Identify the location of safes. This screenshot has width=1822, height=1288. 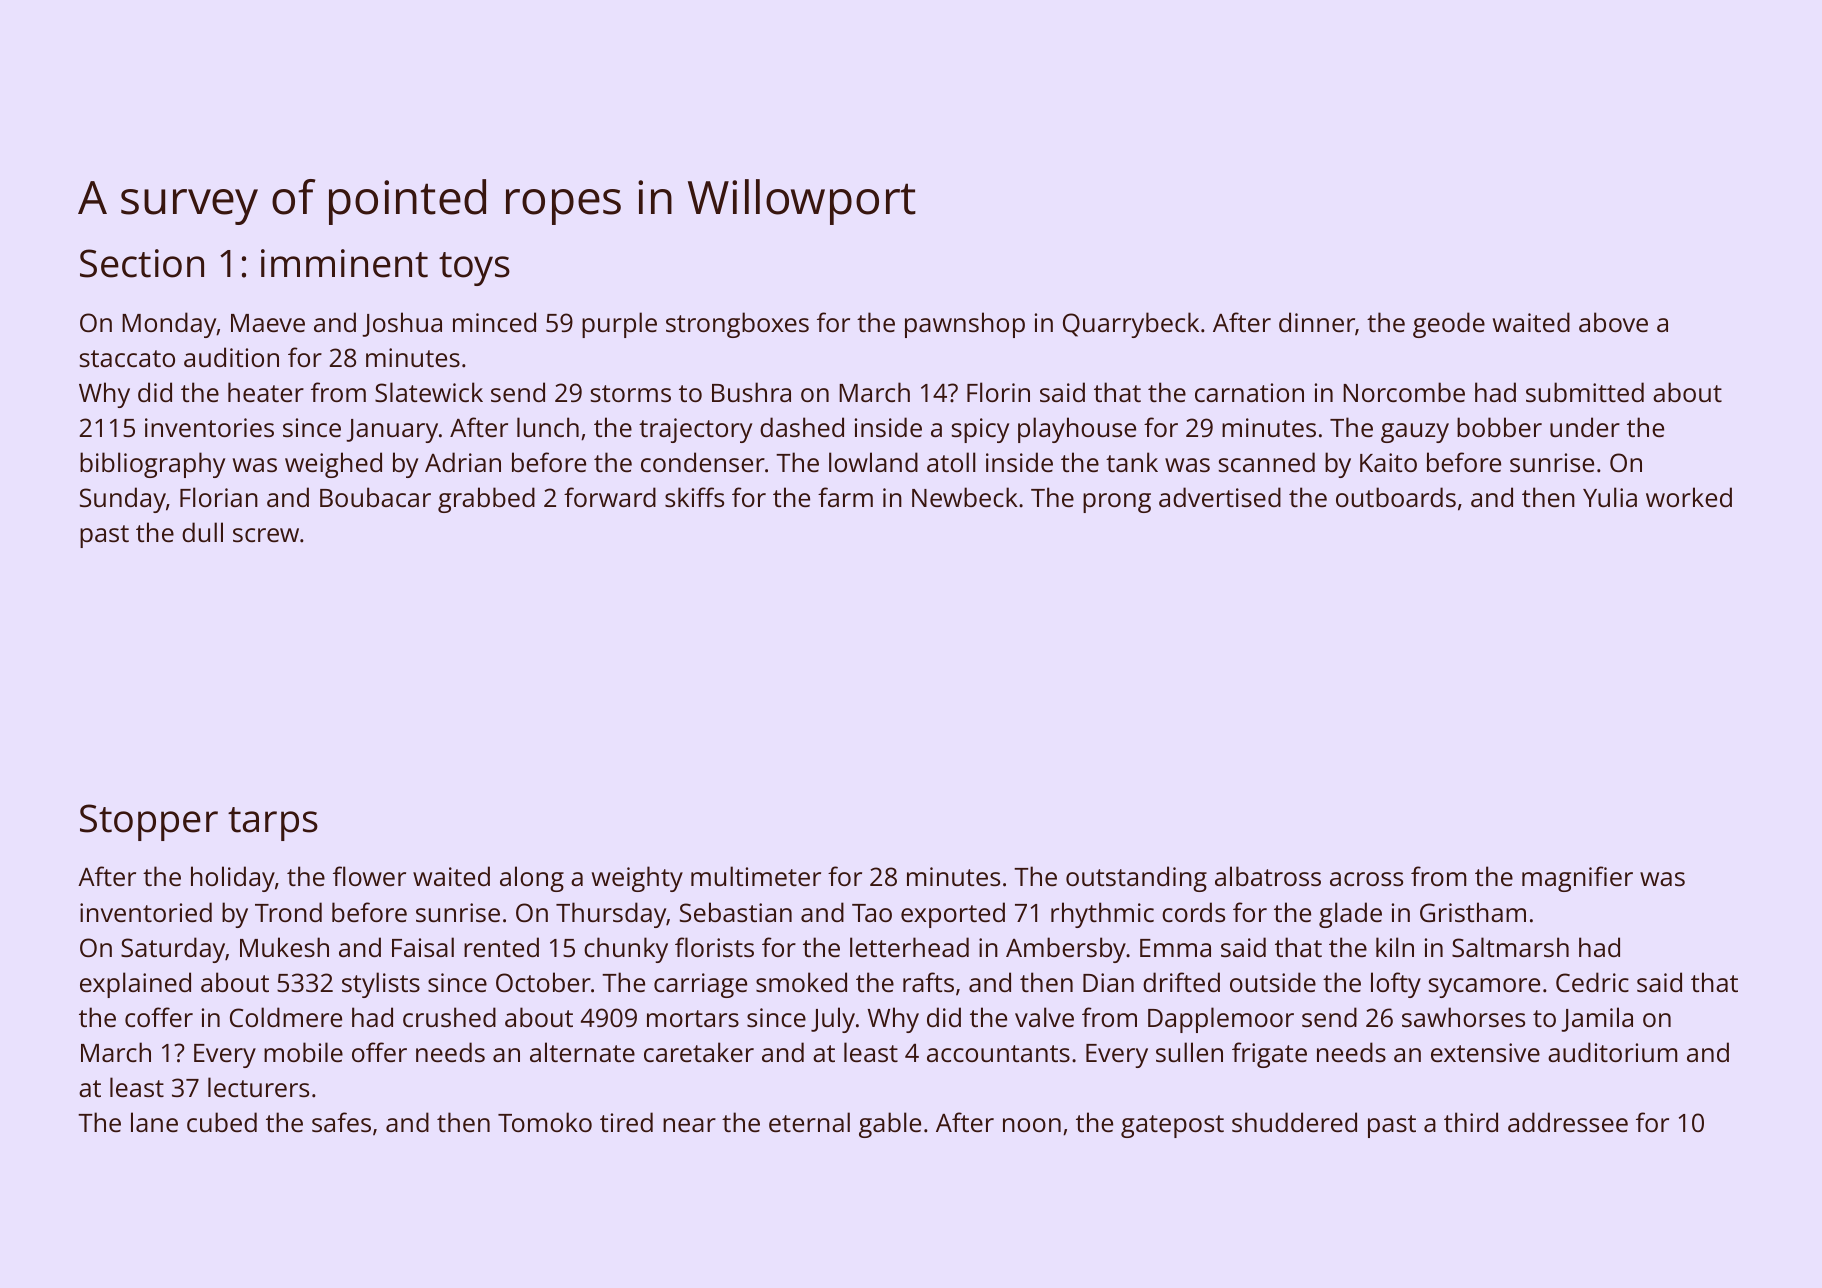
(341, 1122).
